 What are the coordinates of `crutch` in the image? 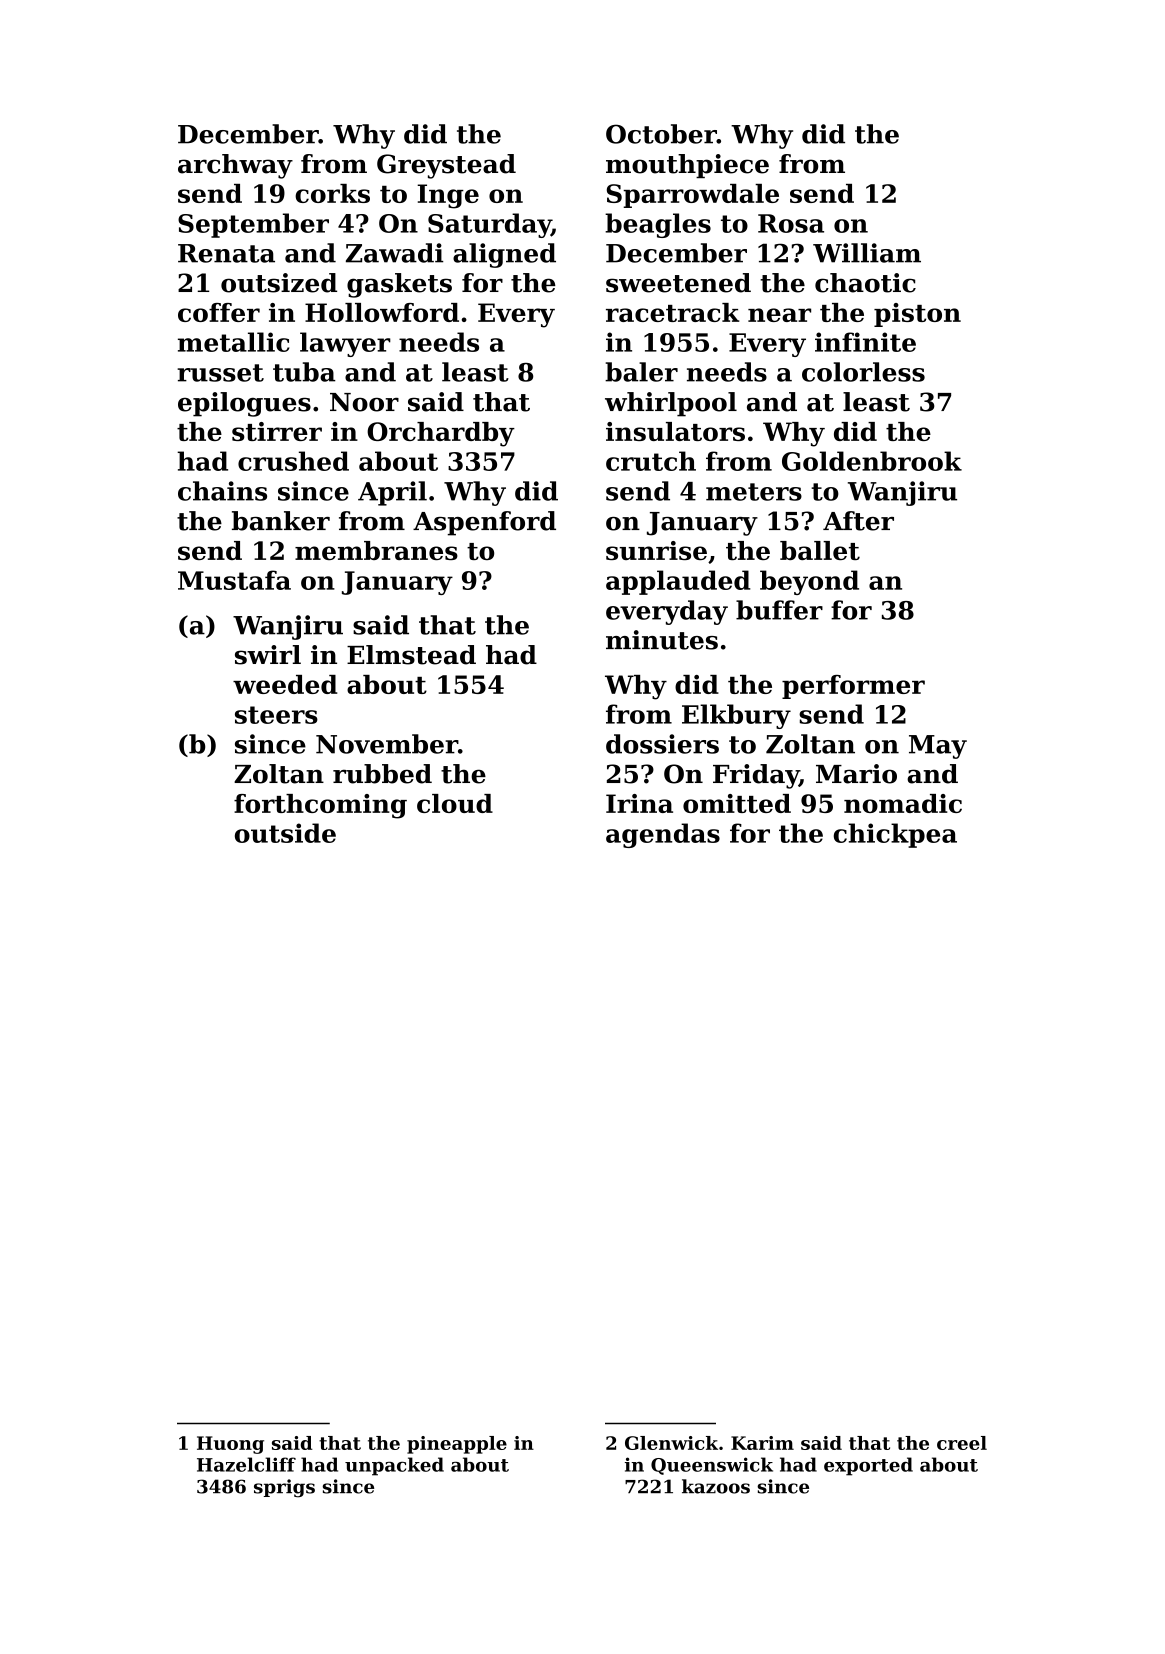 It's located at (651, 461).
